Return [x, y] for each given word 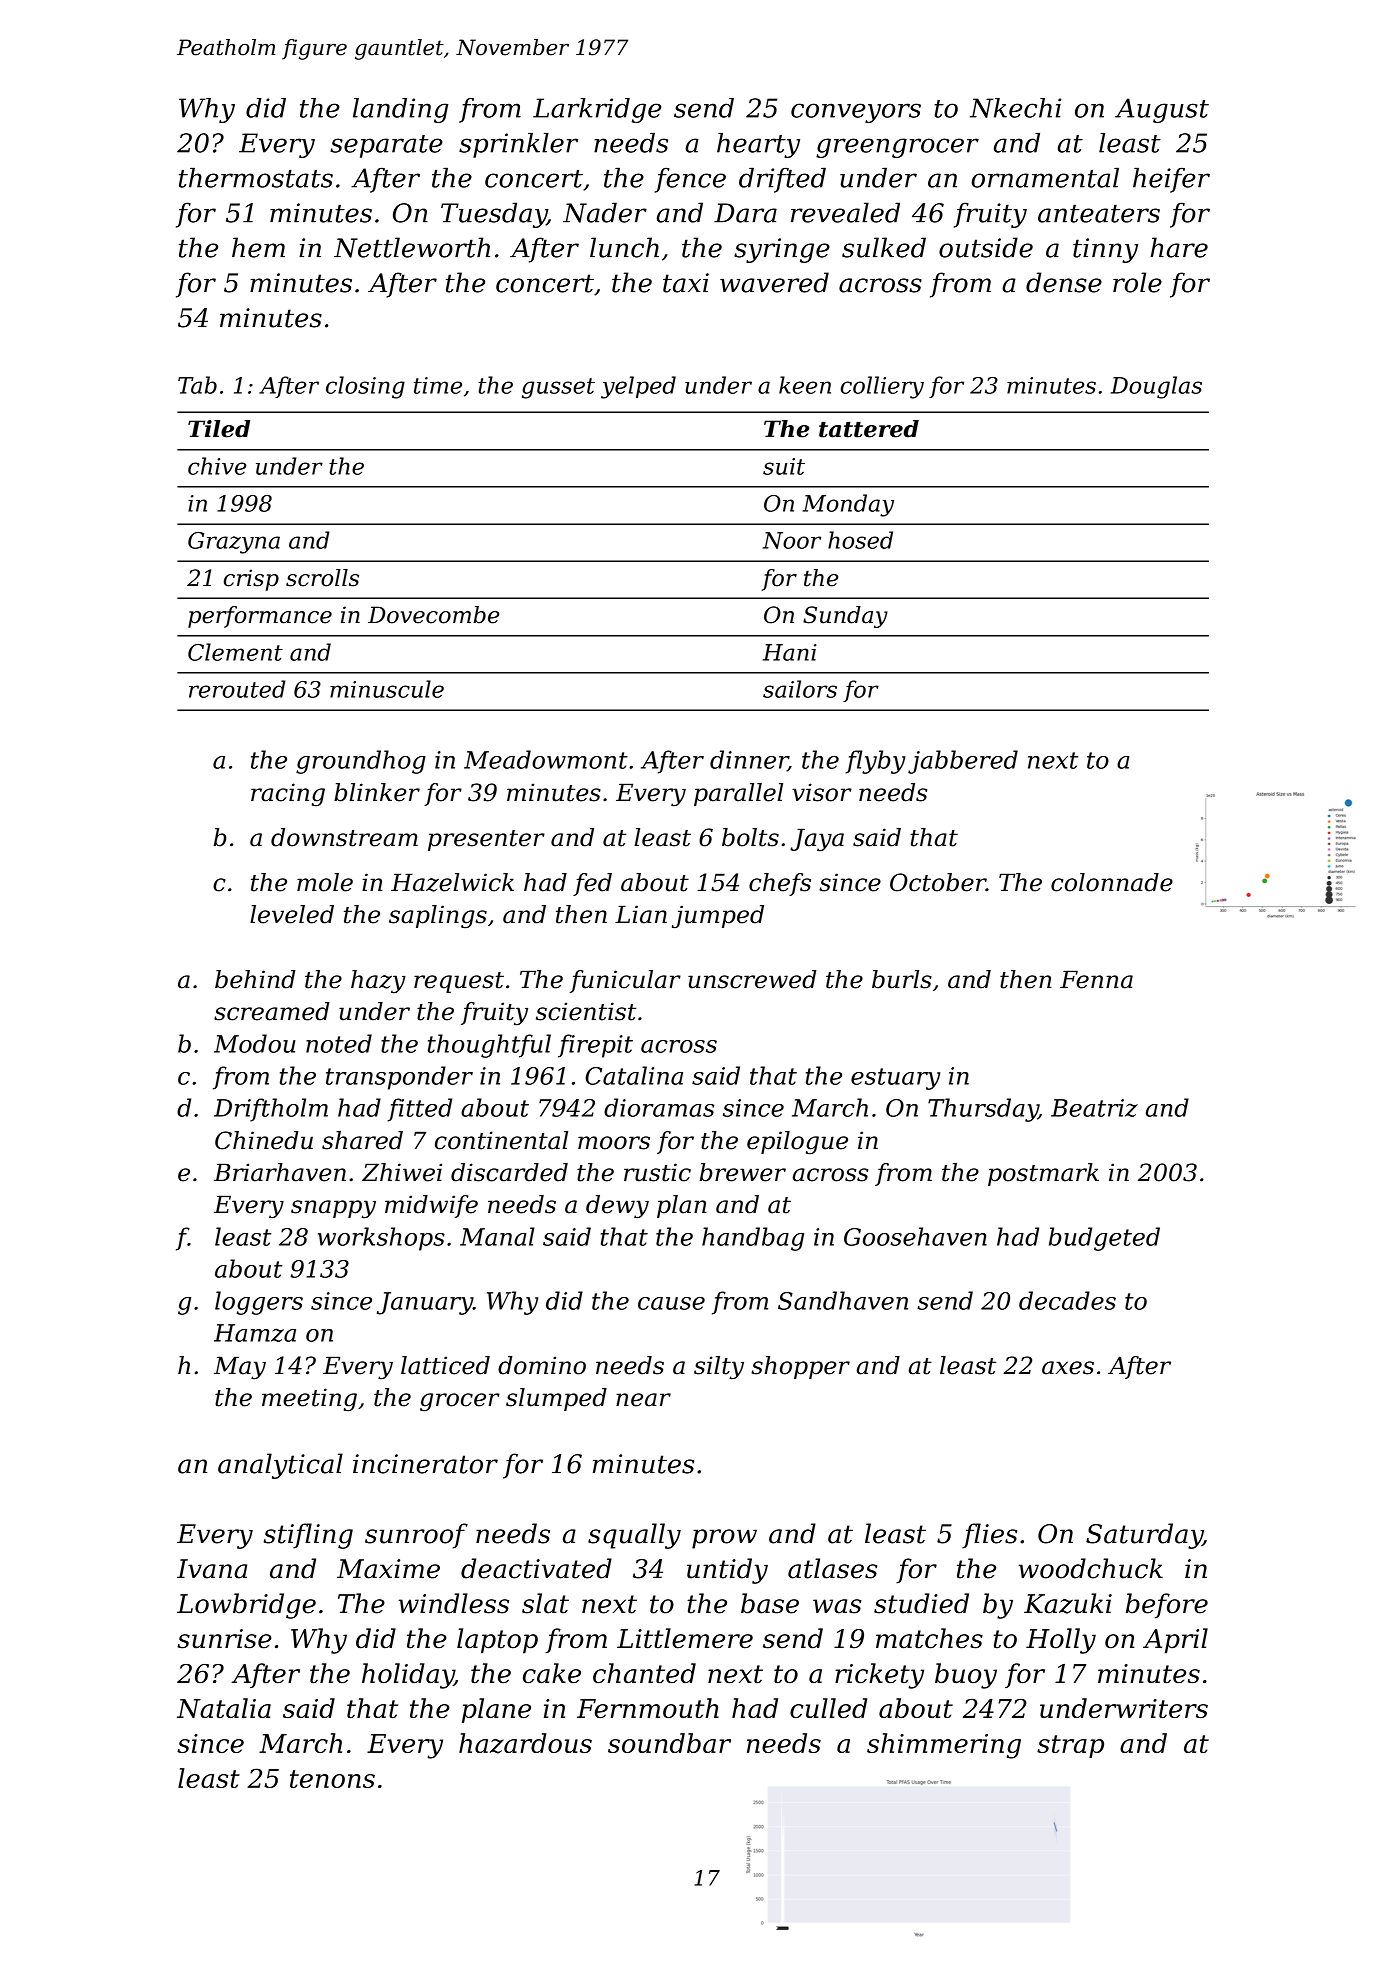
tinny [1105, 250]
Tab [197, 385]
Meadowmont [546, 759]
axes [1068, 1368]
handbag [753, 1239]
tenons [332, 1779]
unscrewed [752, 979]
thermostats [256, 178]
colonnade [1112, 882]
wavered [774, 282]
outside [986, 247]
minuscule [387, 689]
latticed [445, 1365]
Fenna [1096, 979]
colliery [882, 387]
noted [339, 1043]
